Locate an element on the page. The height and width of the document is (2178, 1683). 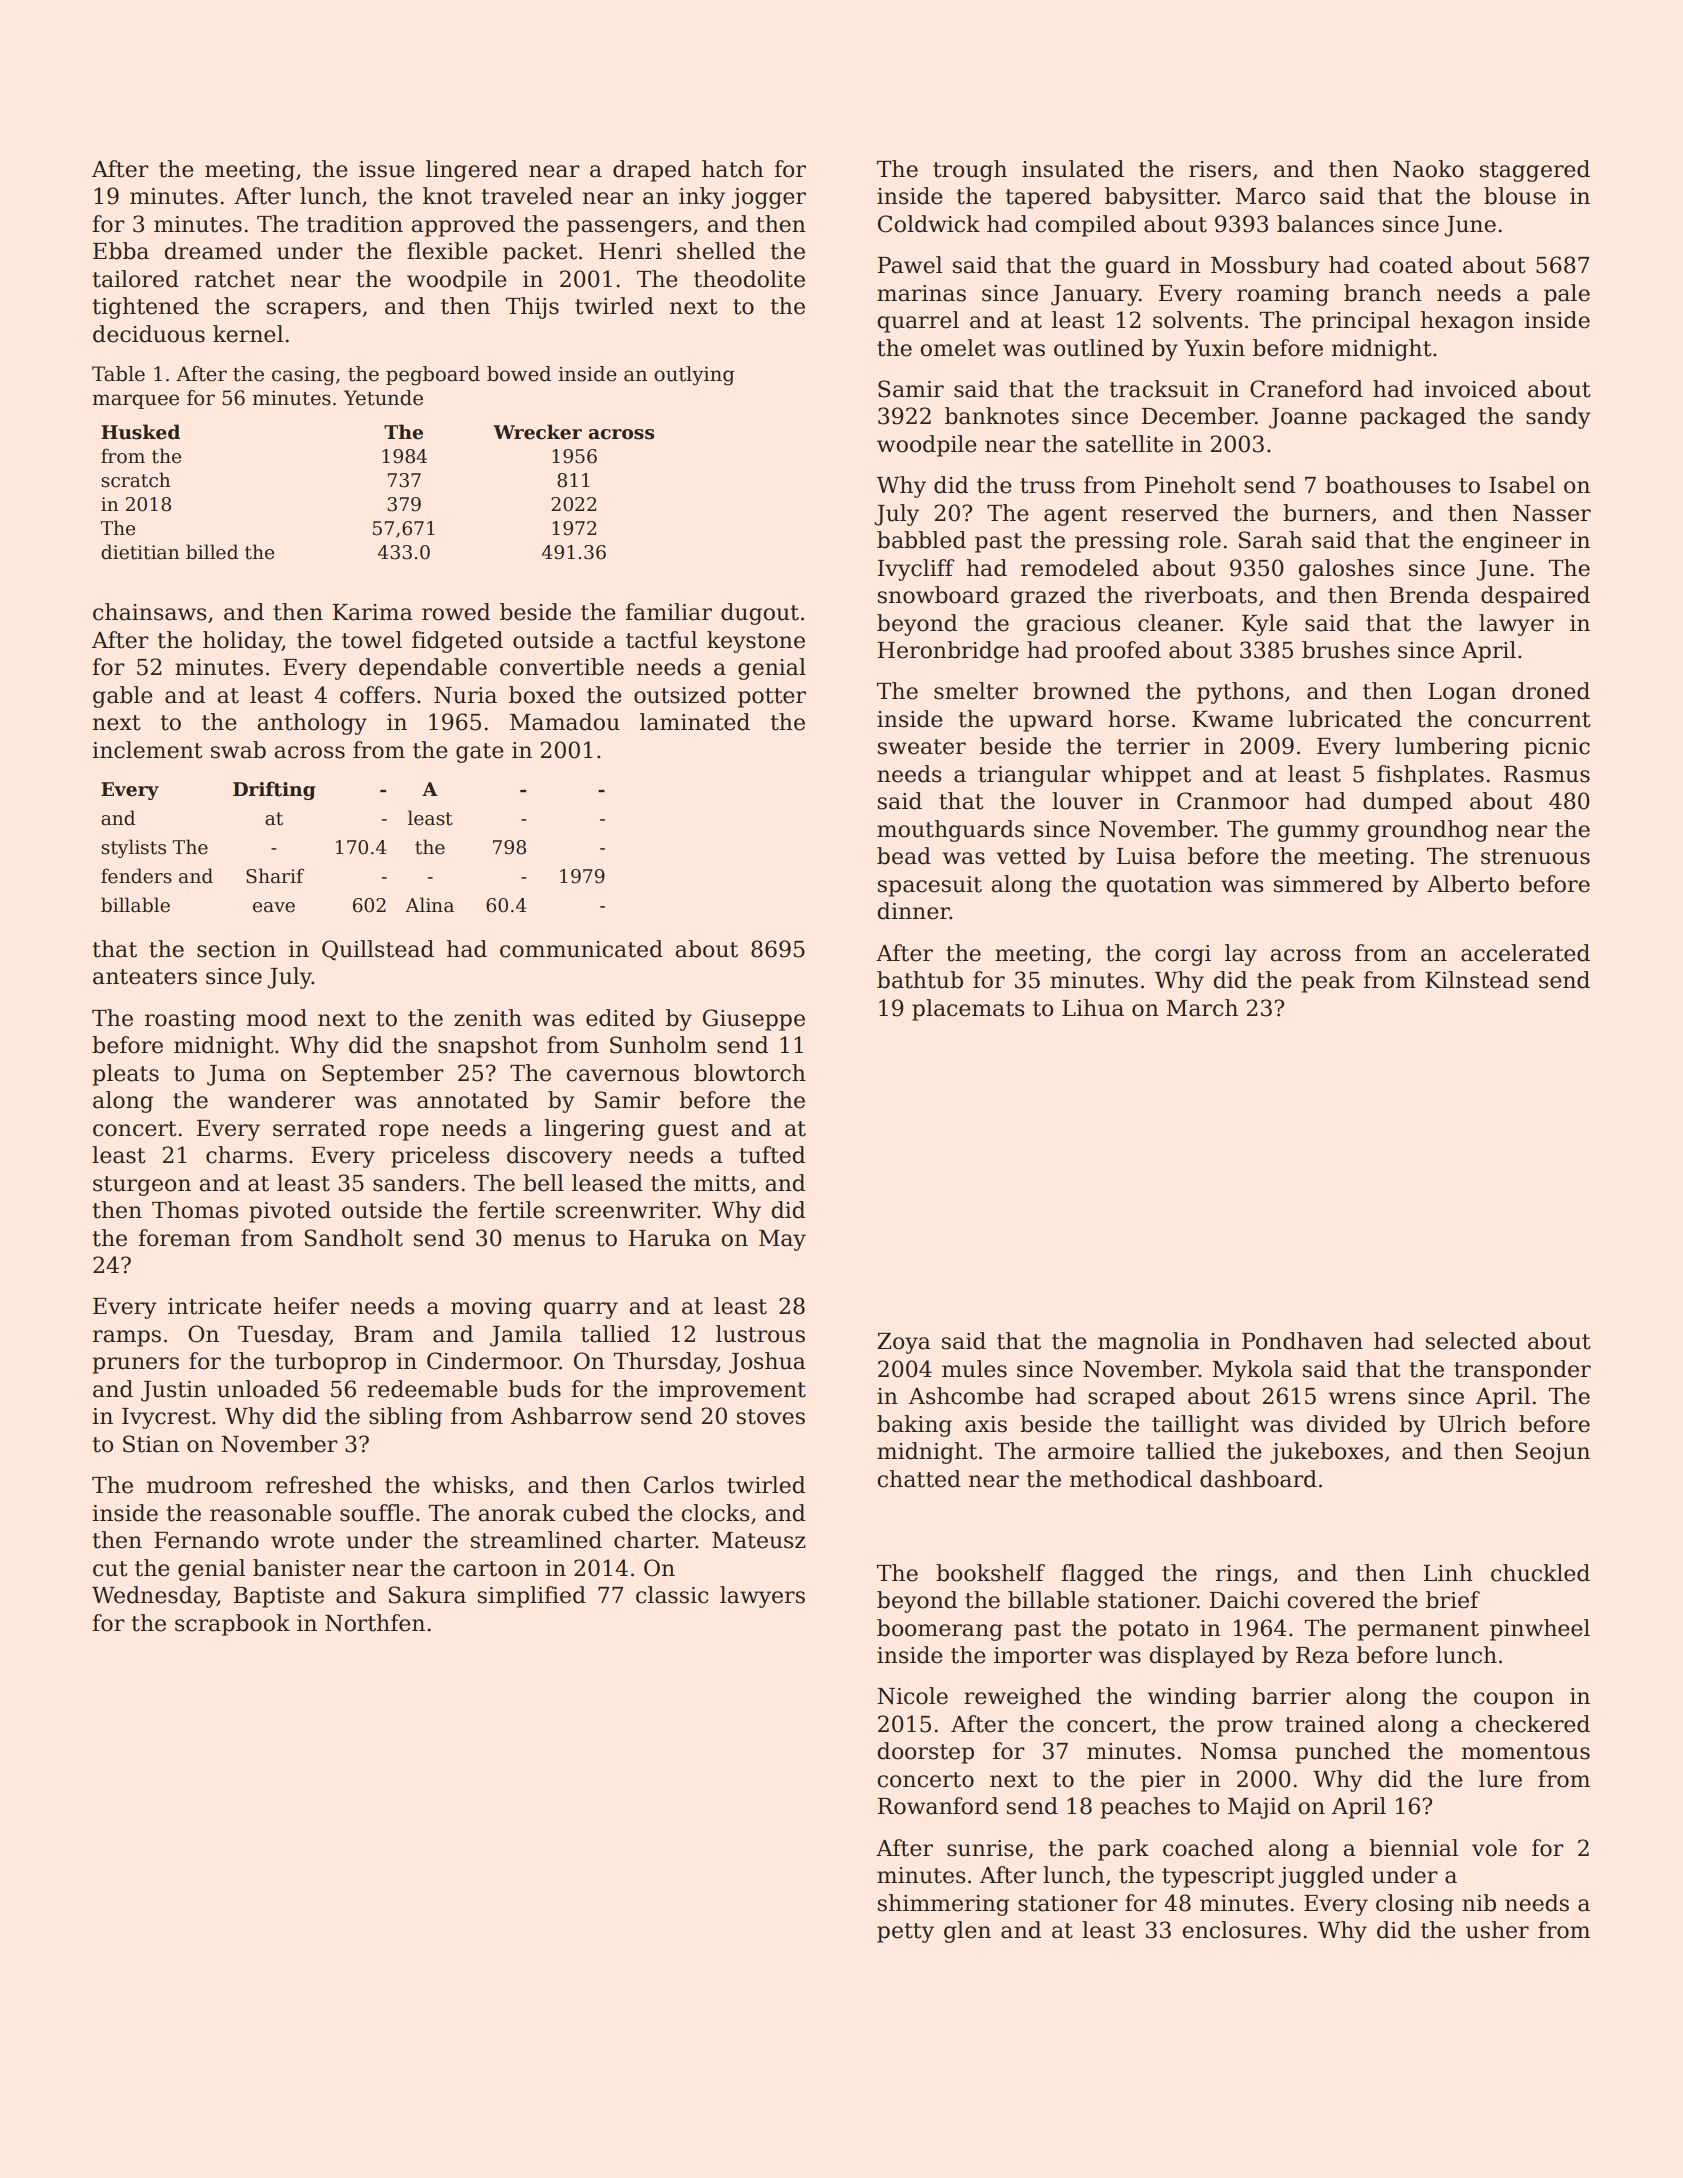
petty is located at coordinates (905, 1933).
